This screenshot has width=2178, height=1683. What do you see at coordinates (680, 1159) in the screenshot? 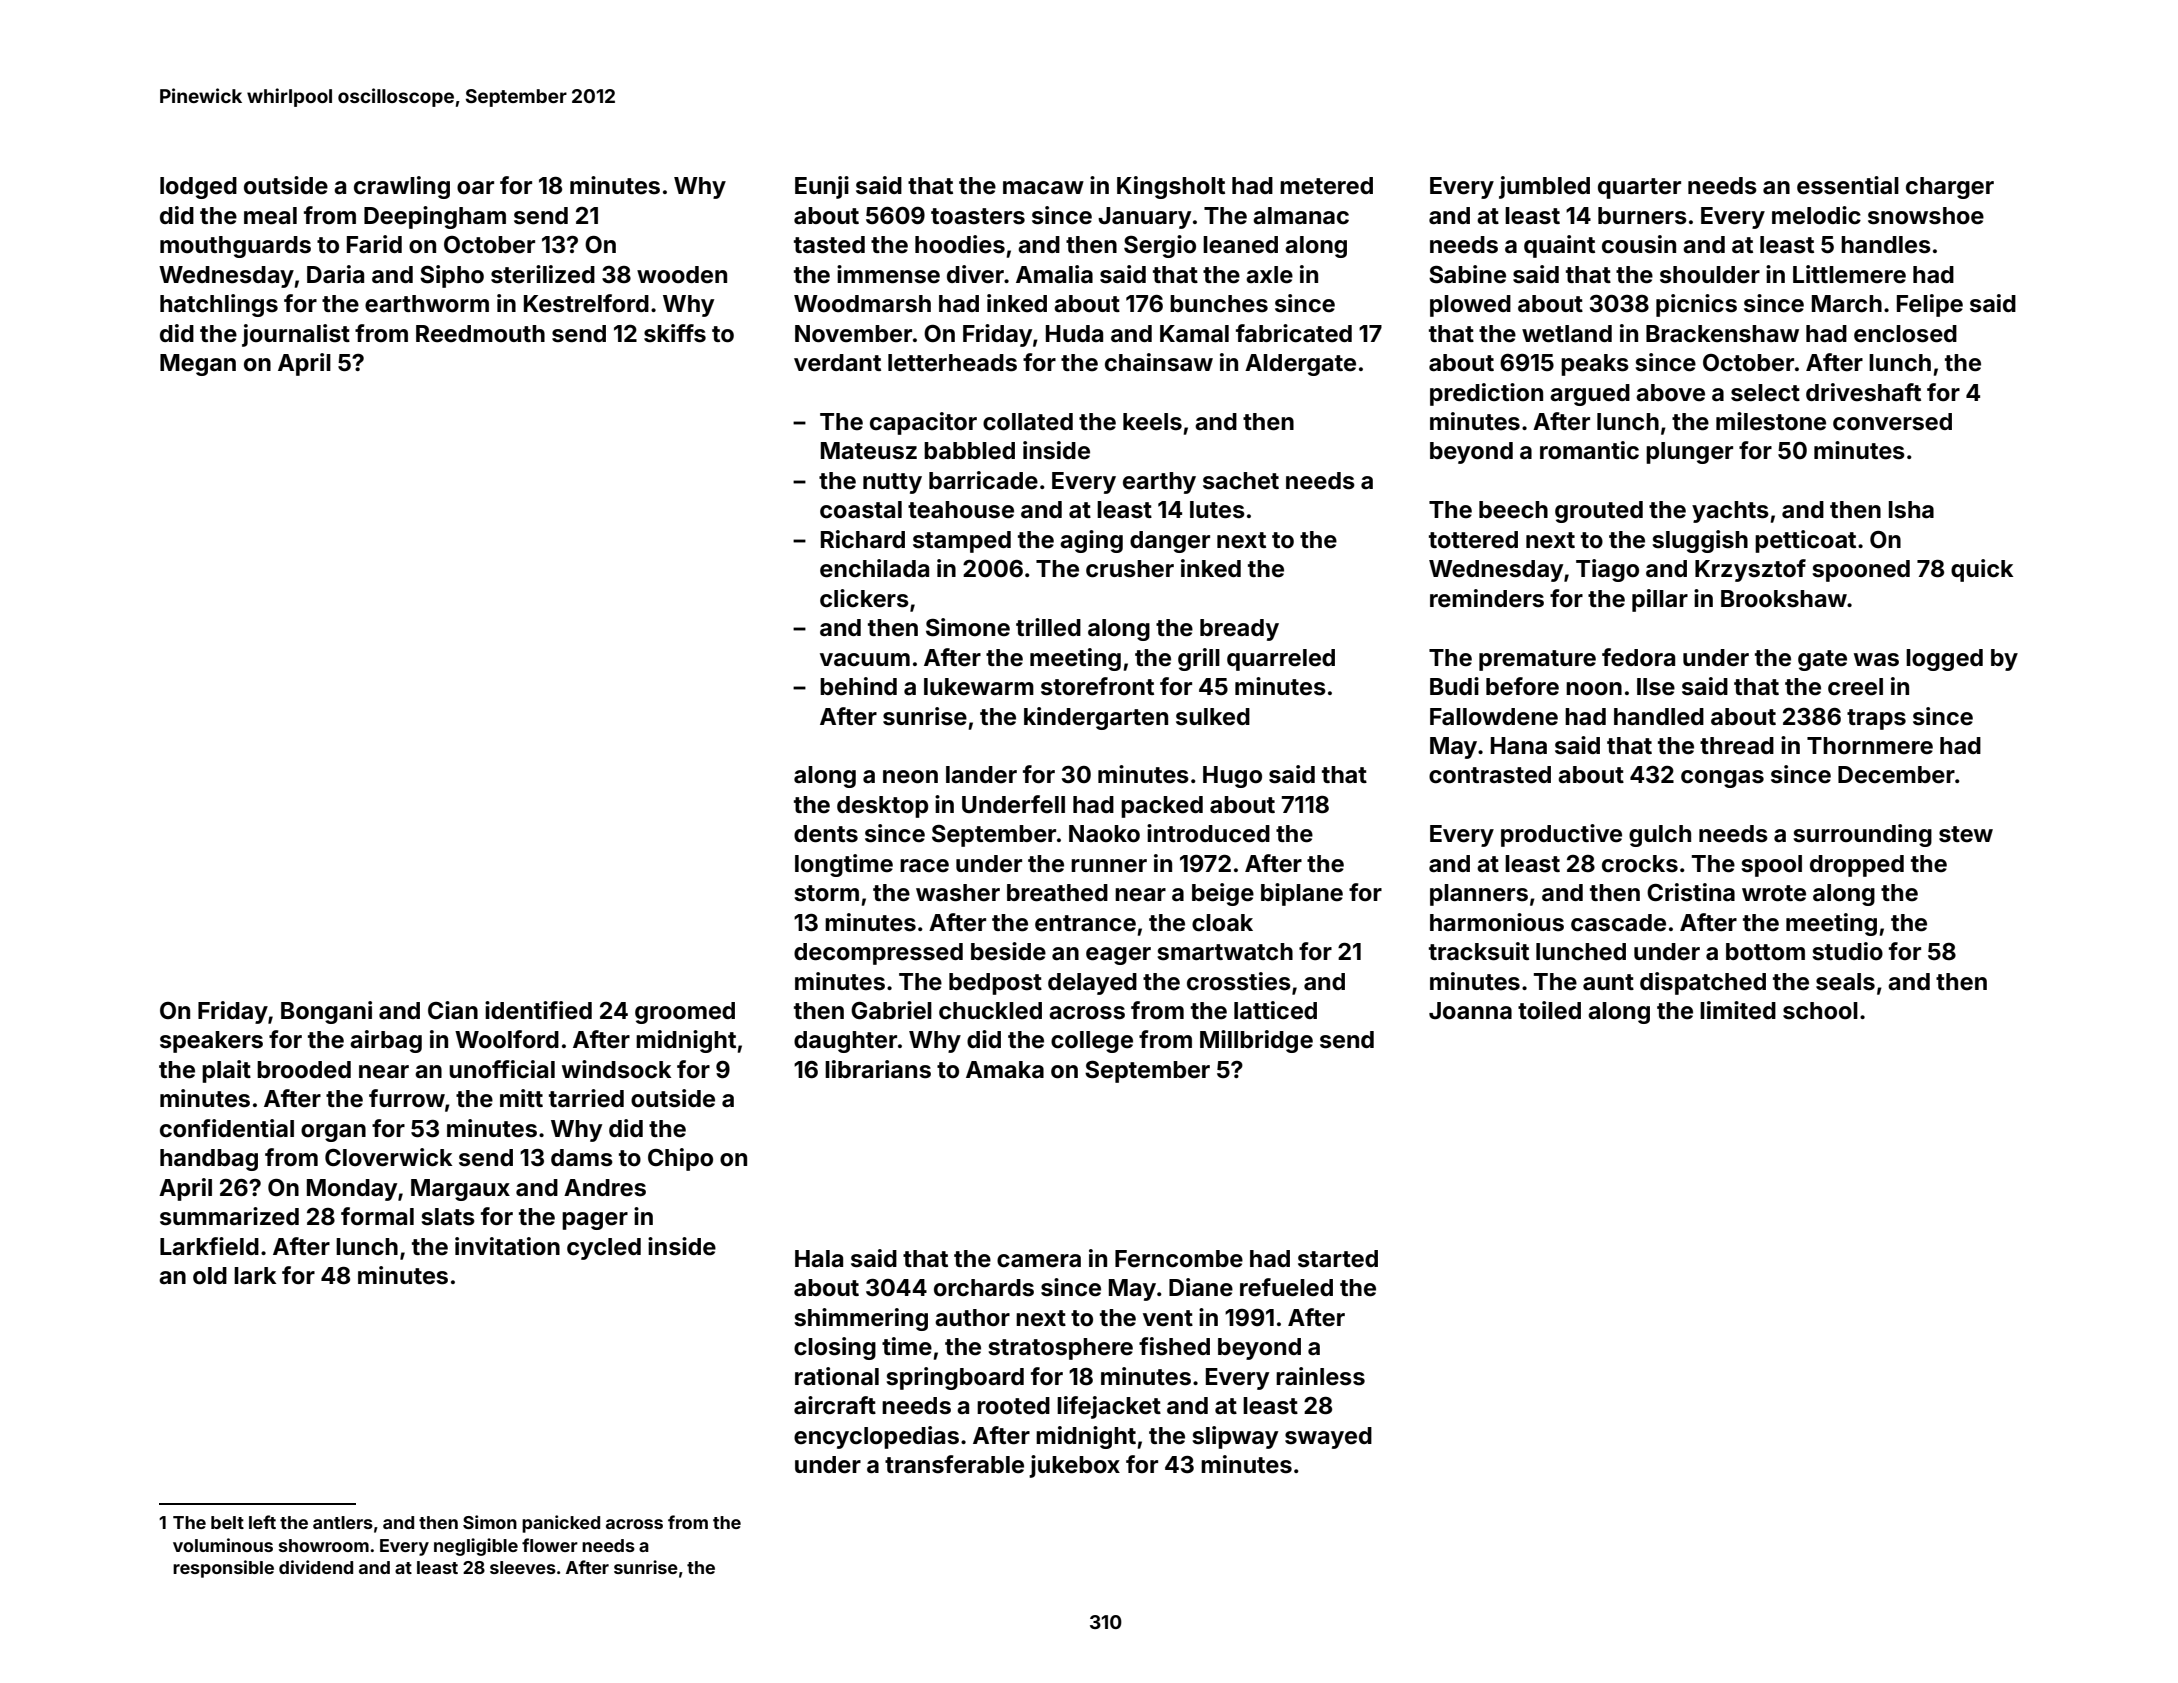
I see `Chipo` at bounding box center [680, 1159].
